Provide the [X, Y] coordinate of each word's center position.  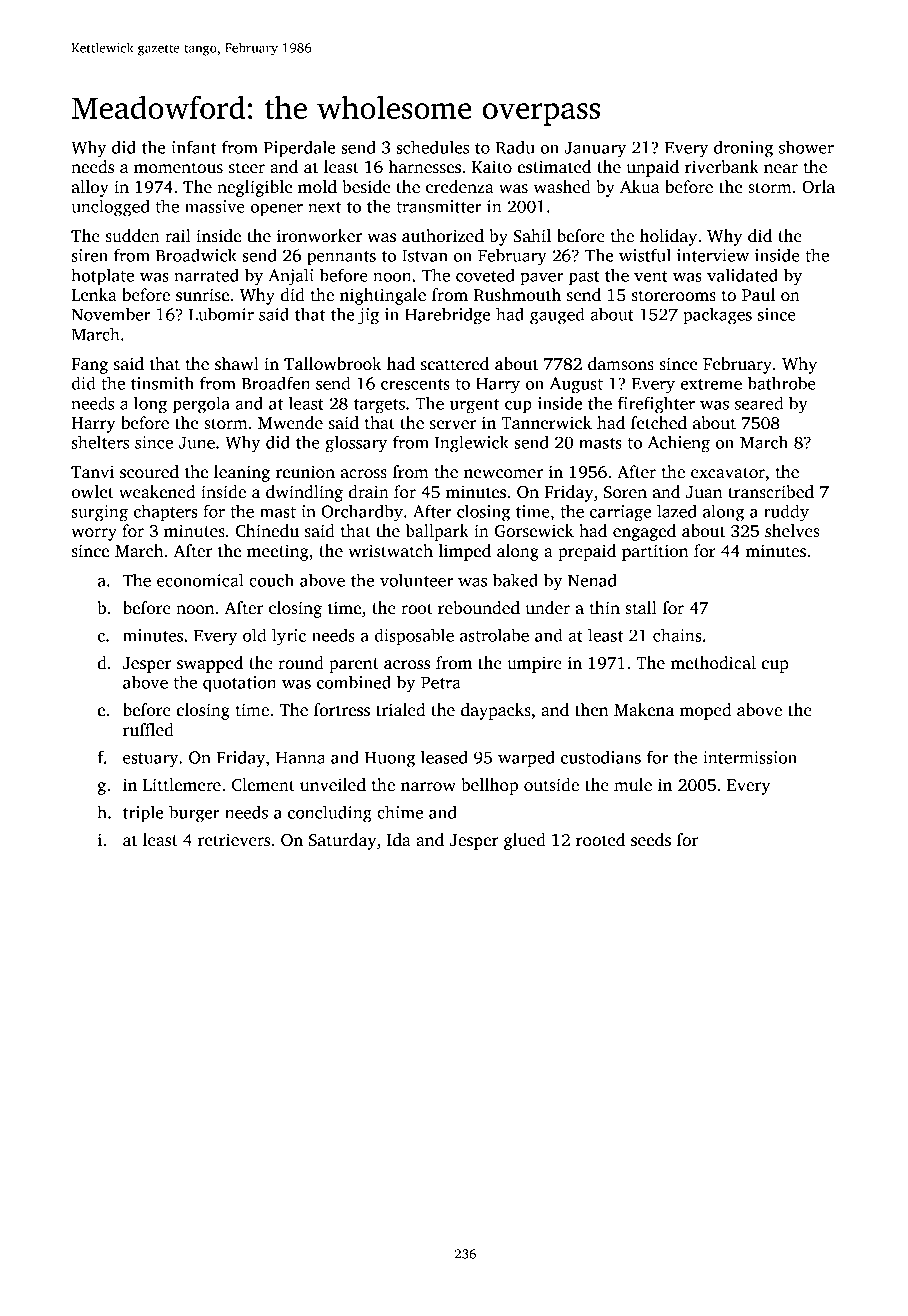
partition [655, 552]
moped [706, 711]
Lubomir [221, 314]
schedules [432, 147]
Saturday [342, 841]
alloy [90, 188]
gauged [557, 316]
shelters [100, 442]
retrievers [234, 840]
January [595, 150]
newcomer [503, 474]
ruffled [148, 730]
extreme [711, 384]
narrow [428, 787]
